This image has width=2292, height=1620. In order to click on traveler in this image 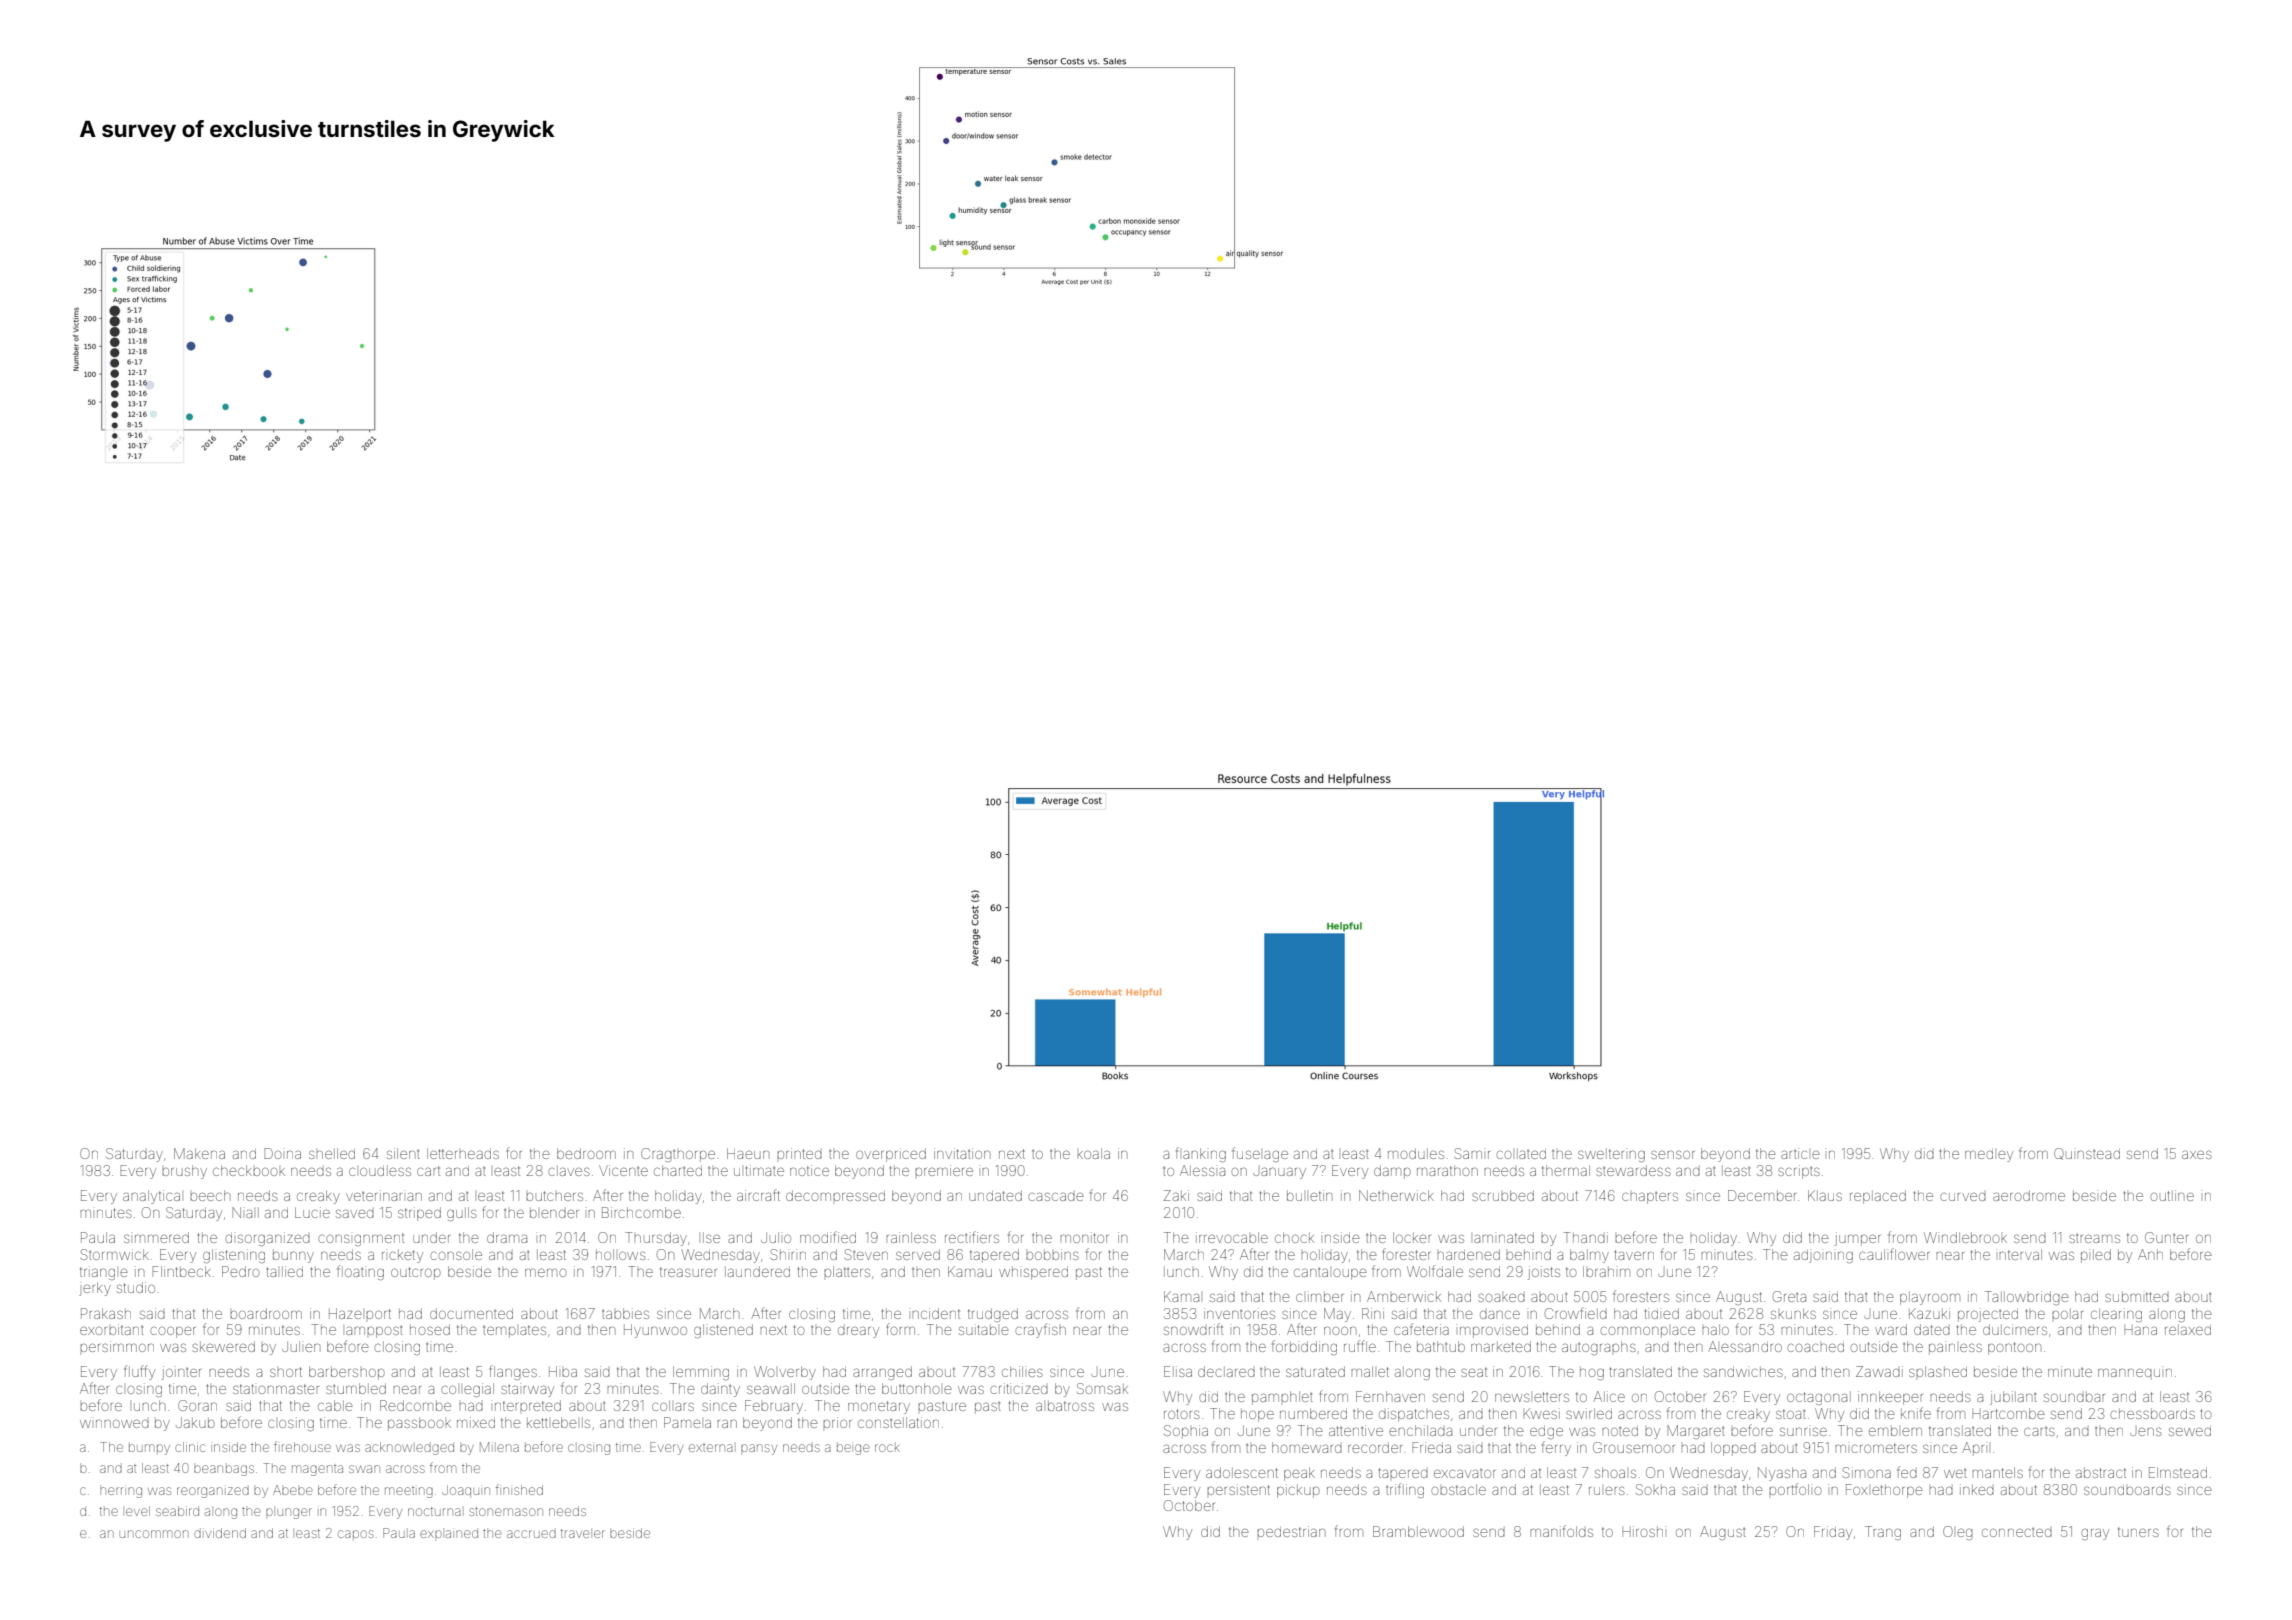, I will do `click(583, 1533)`.
